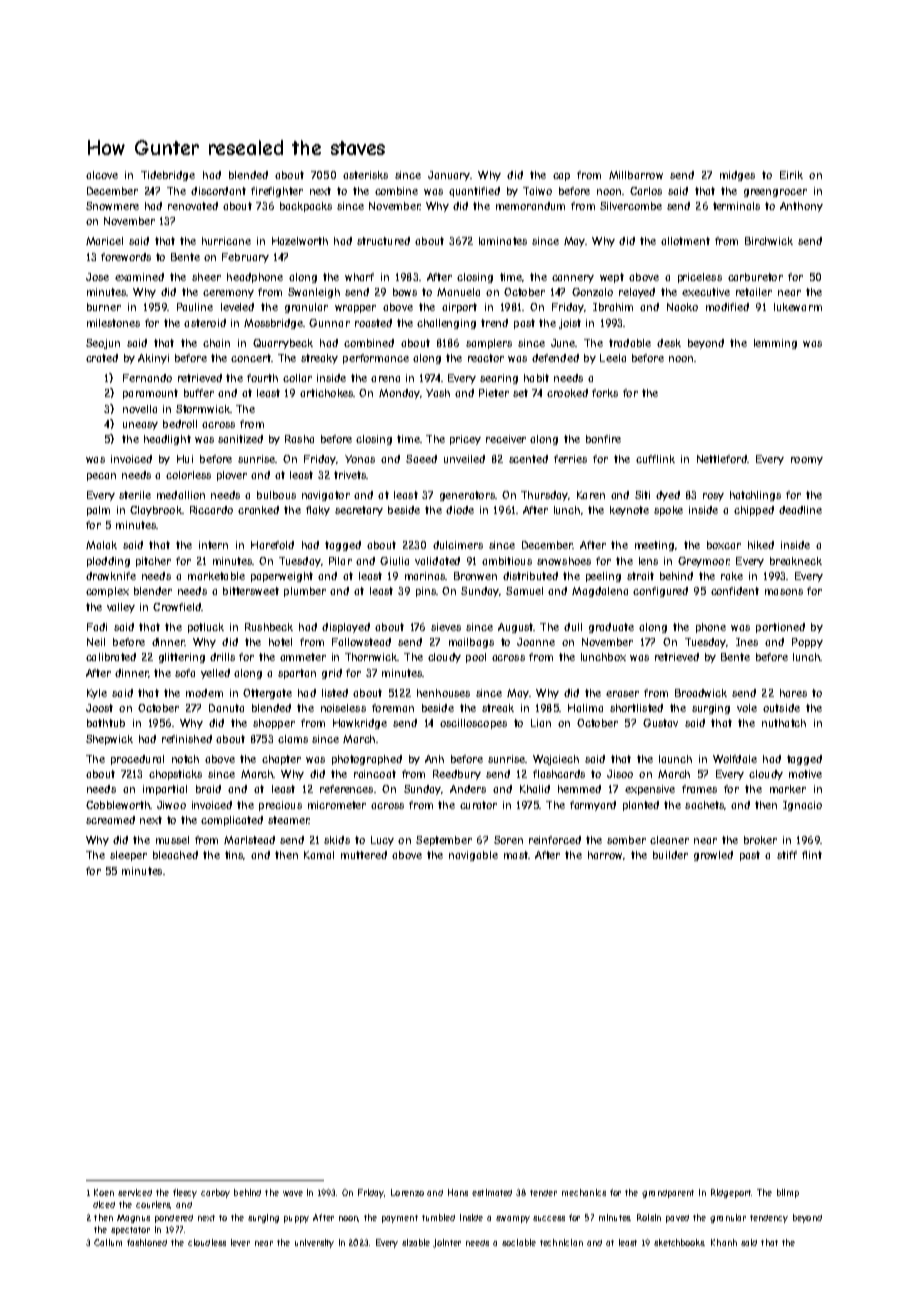 The height and width of the screenshot is (1316, 908). What do you see at coordinates (438, 393) in the screenshot?
I see `Yash` at bounding box center [438, 393].
